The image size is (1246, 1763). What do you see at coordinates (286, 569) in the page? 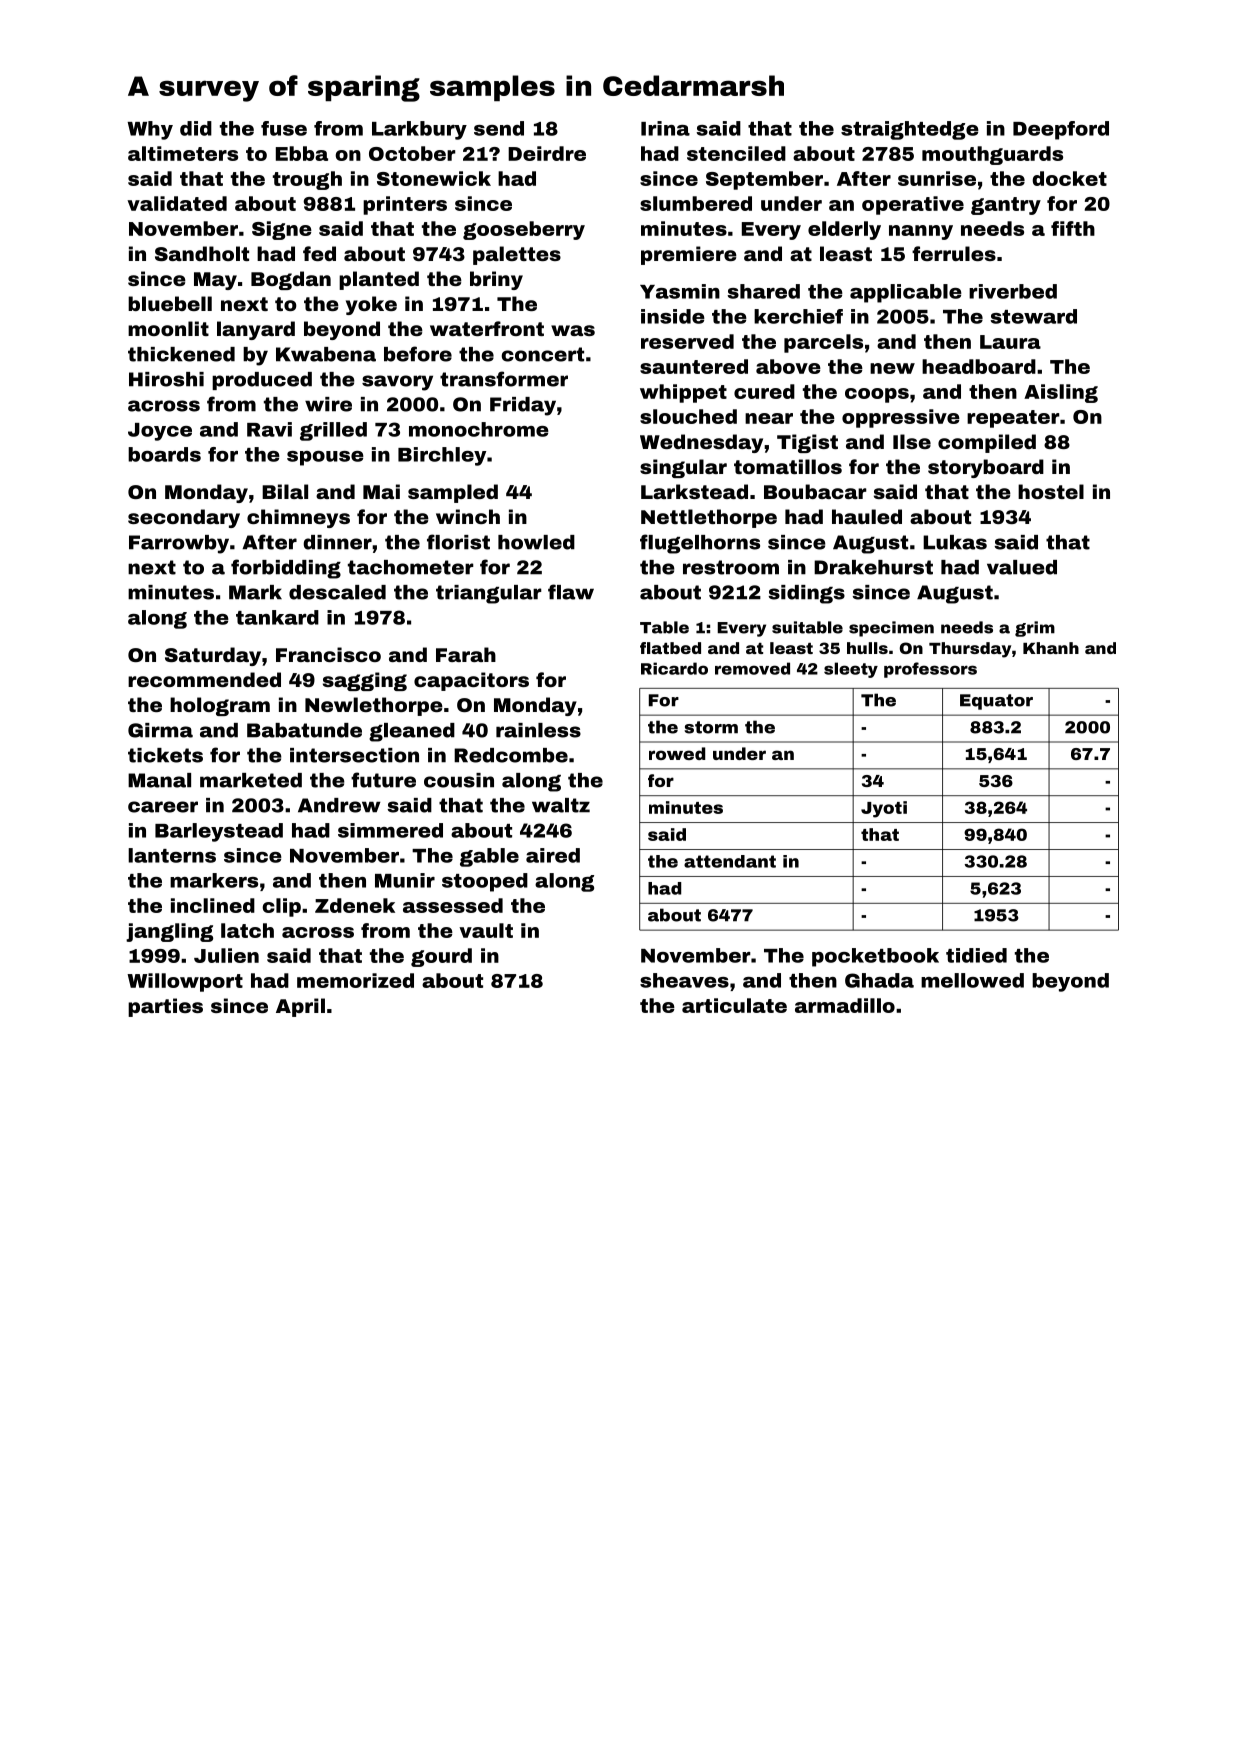
I see `forbidding` at bounding box center [286, 569].
